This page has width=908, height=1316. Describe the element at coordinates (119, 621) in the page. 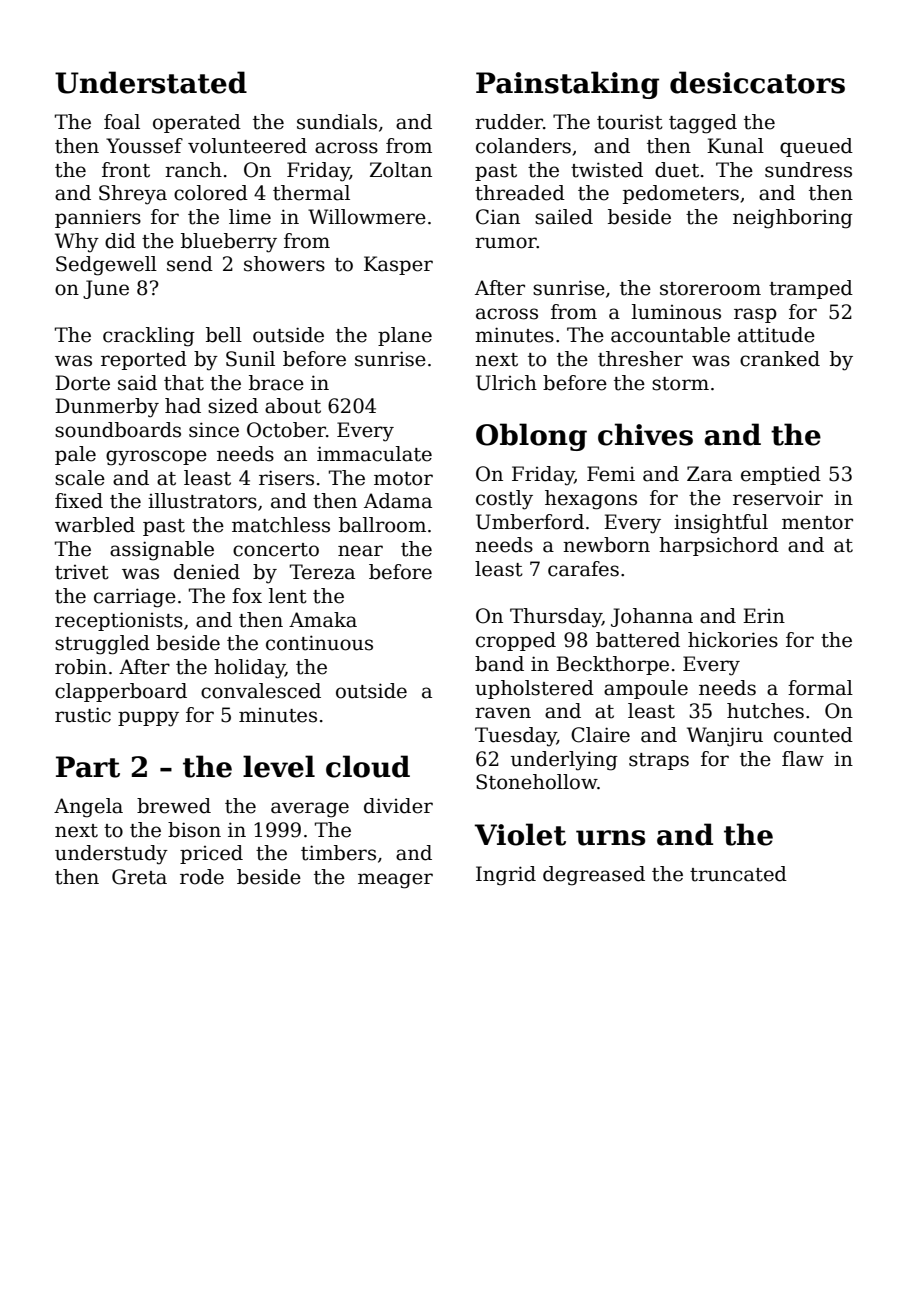

I see `receptionists` at that location.
